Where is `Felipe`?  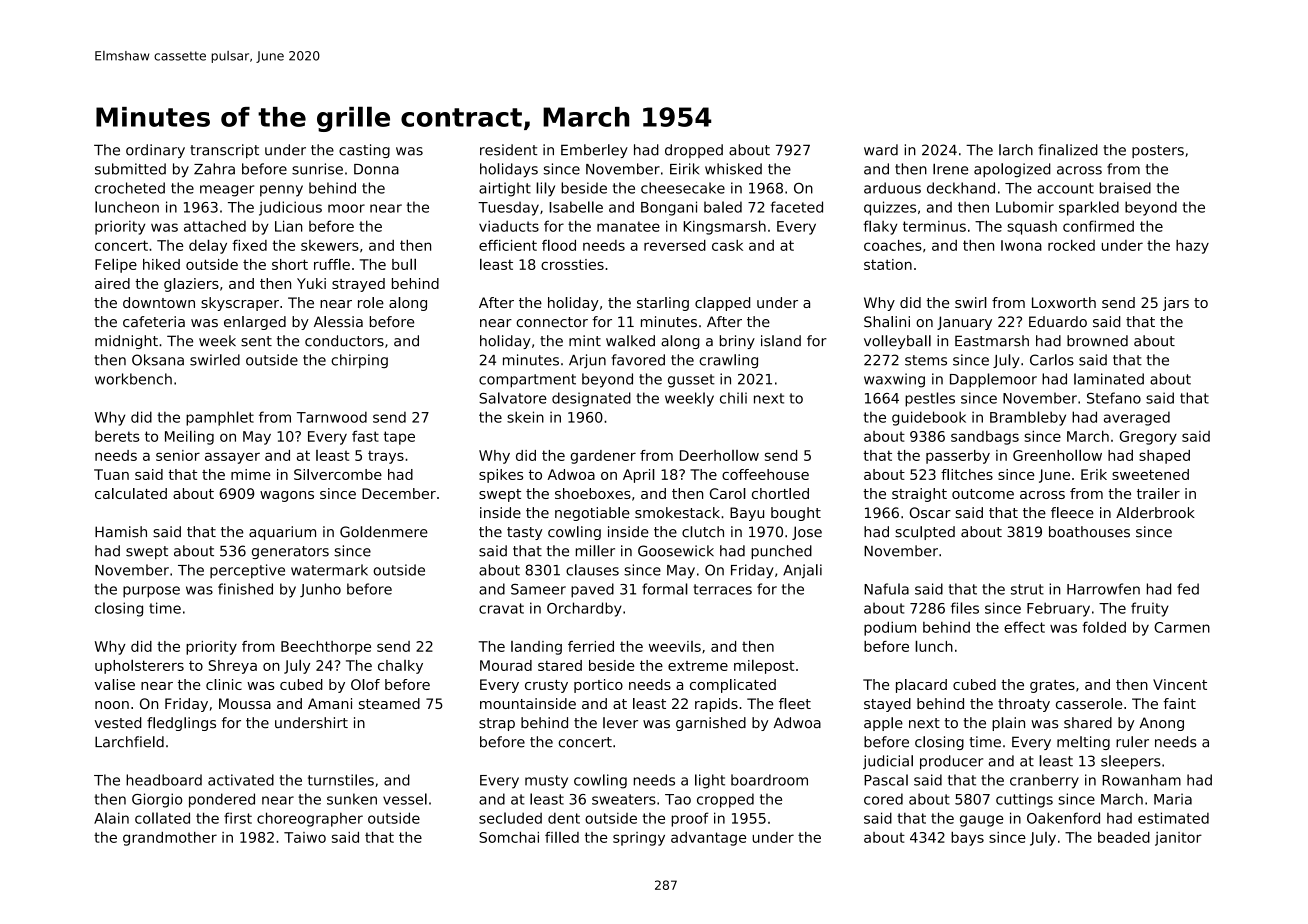 Felipe is located at coordinates (116, 265).
